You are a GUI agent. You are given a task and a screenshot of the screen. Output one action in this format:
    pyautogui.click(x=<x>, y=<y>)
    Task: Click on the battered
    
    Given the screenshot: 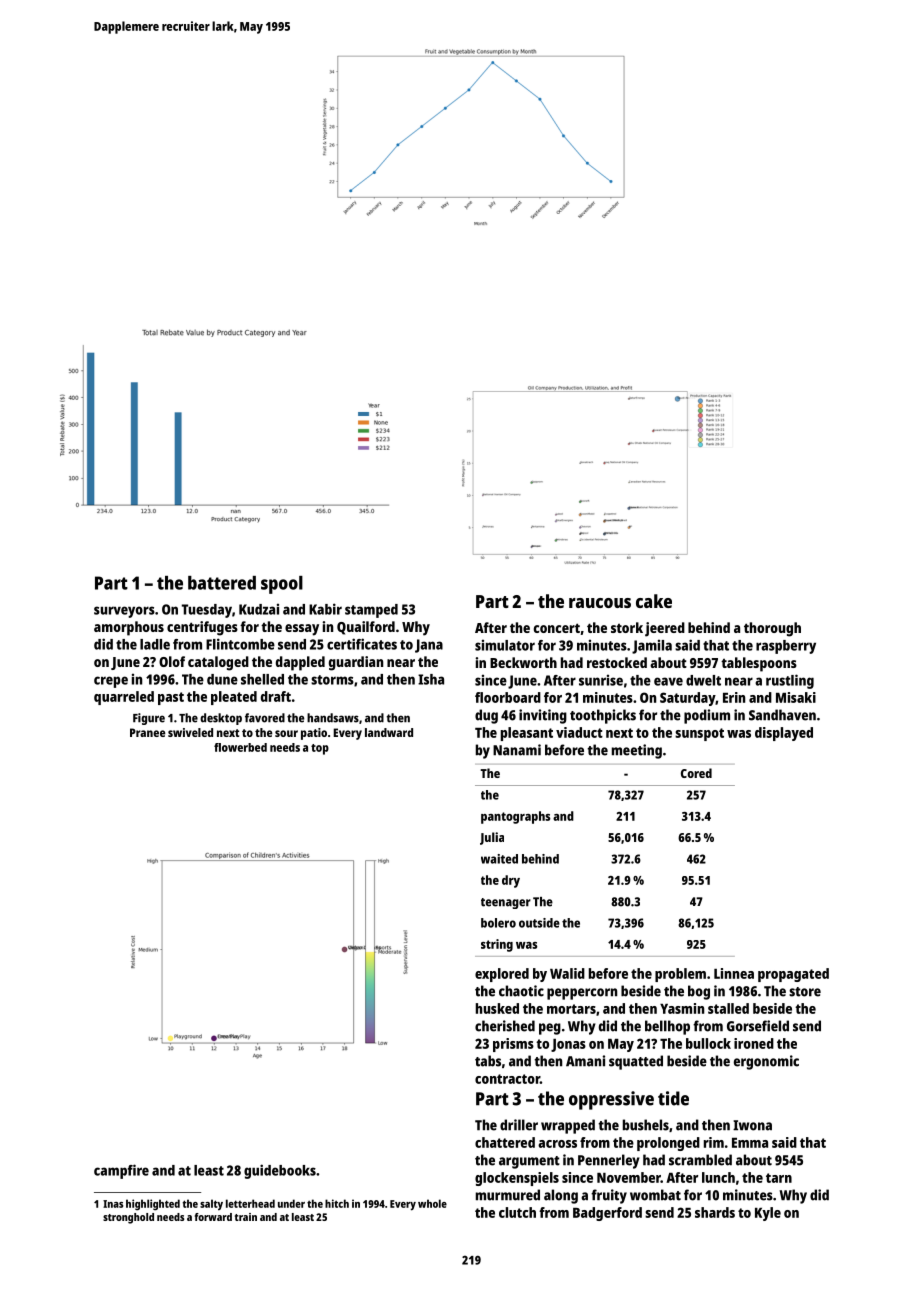 What is the action you would take?
    pyautogui.click(x=222, y=583)
